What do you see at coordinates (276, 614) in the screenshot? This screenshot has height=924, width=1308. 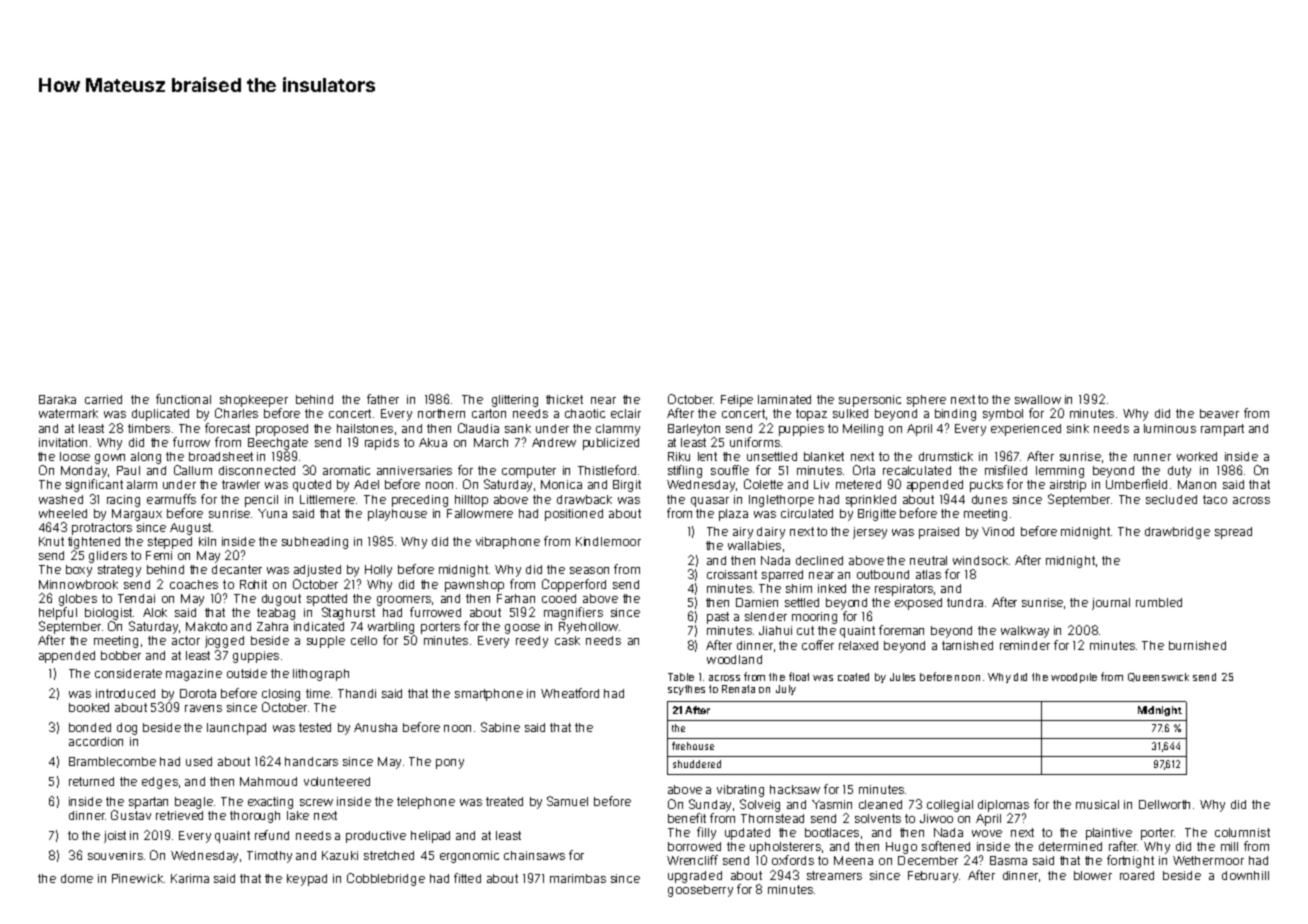 I see `teabag` at bounding box center [276, 614].
